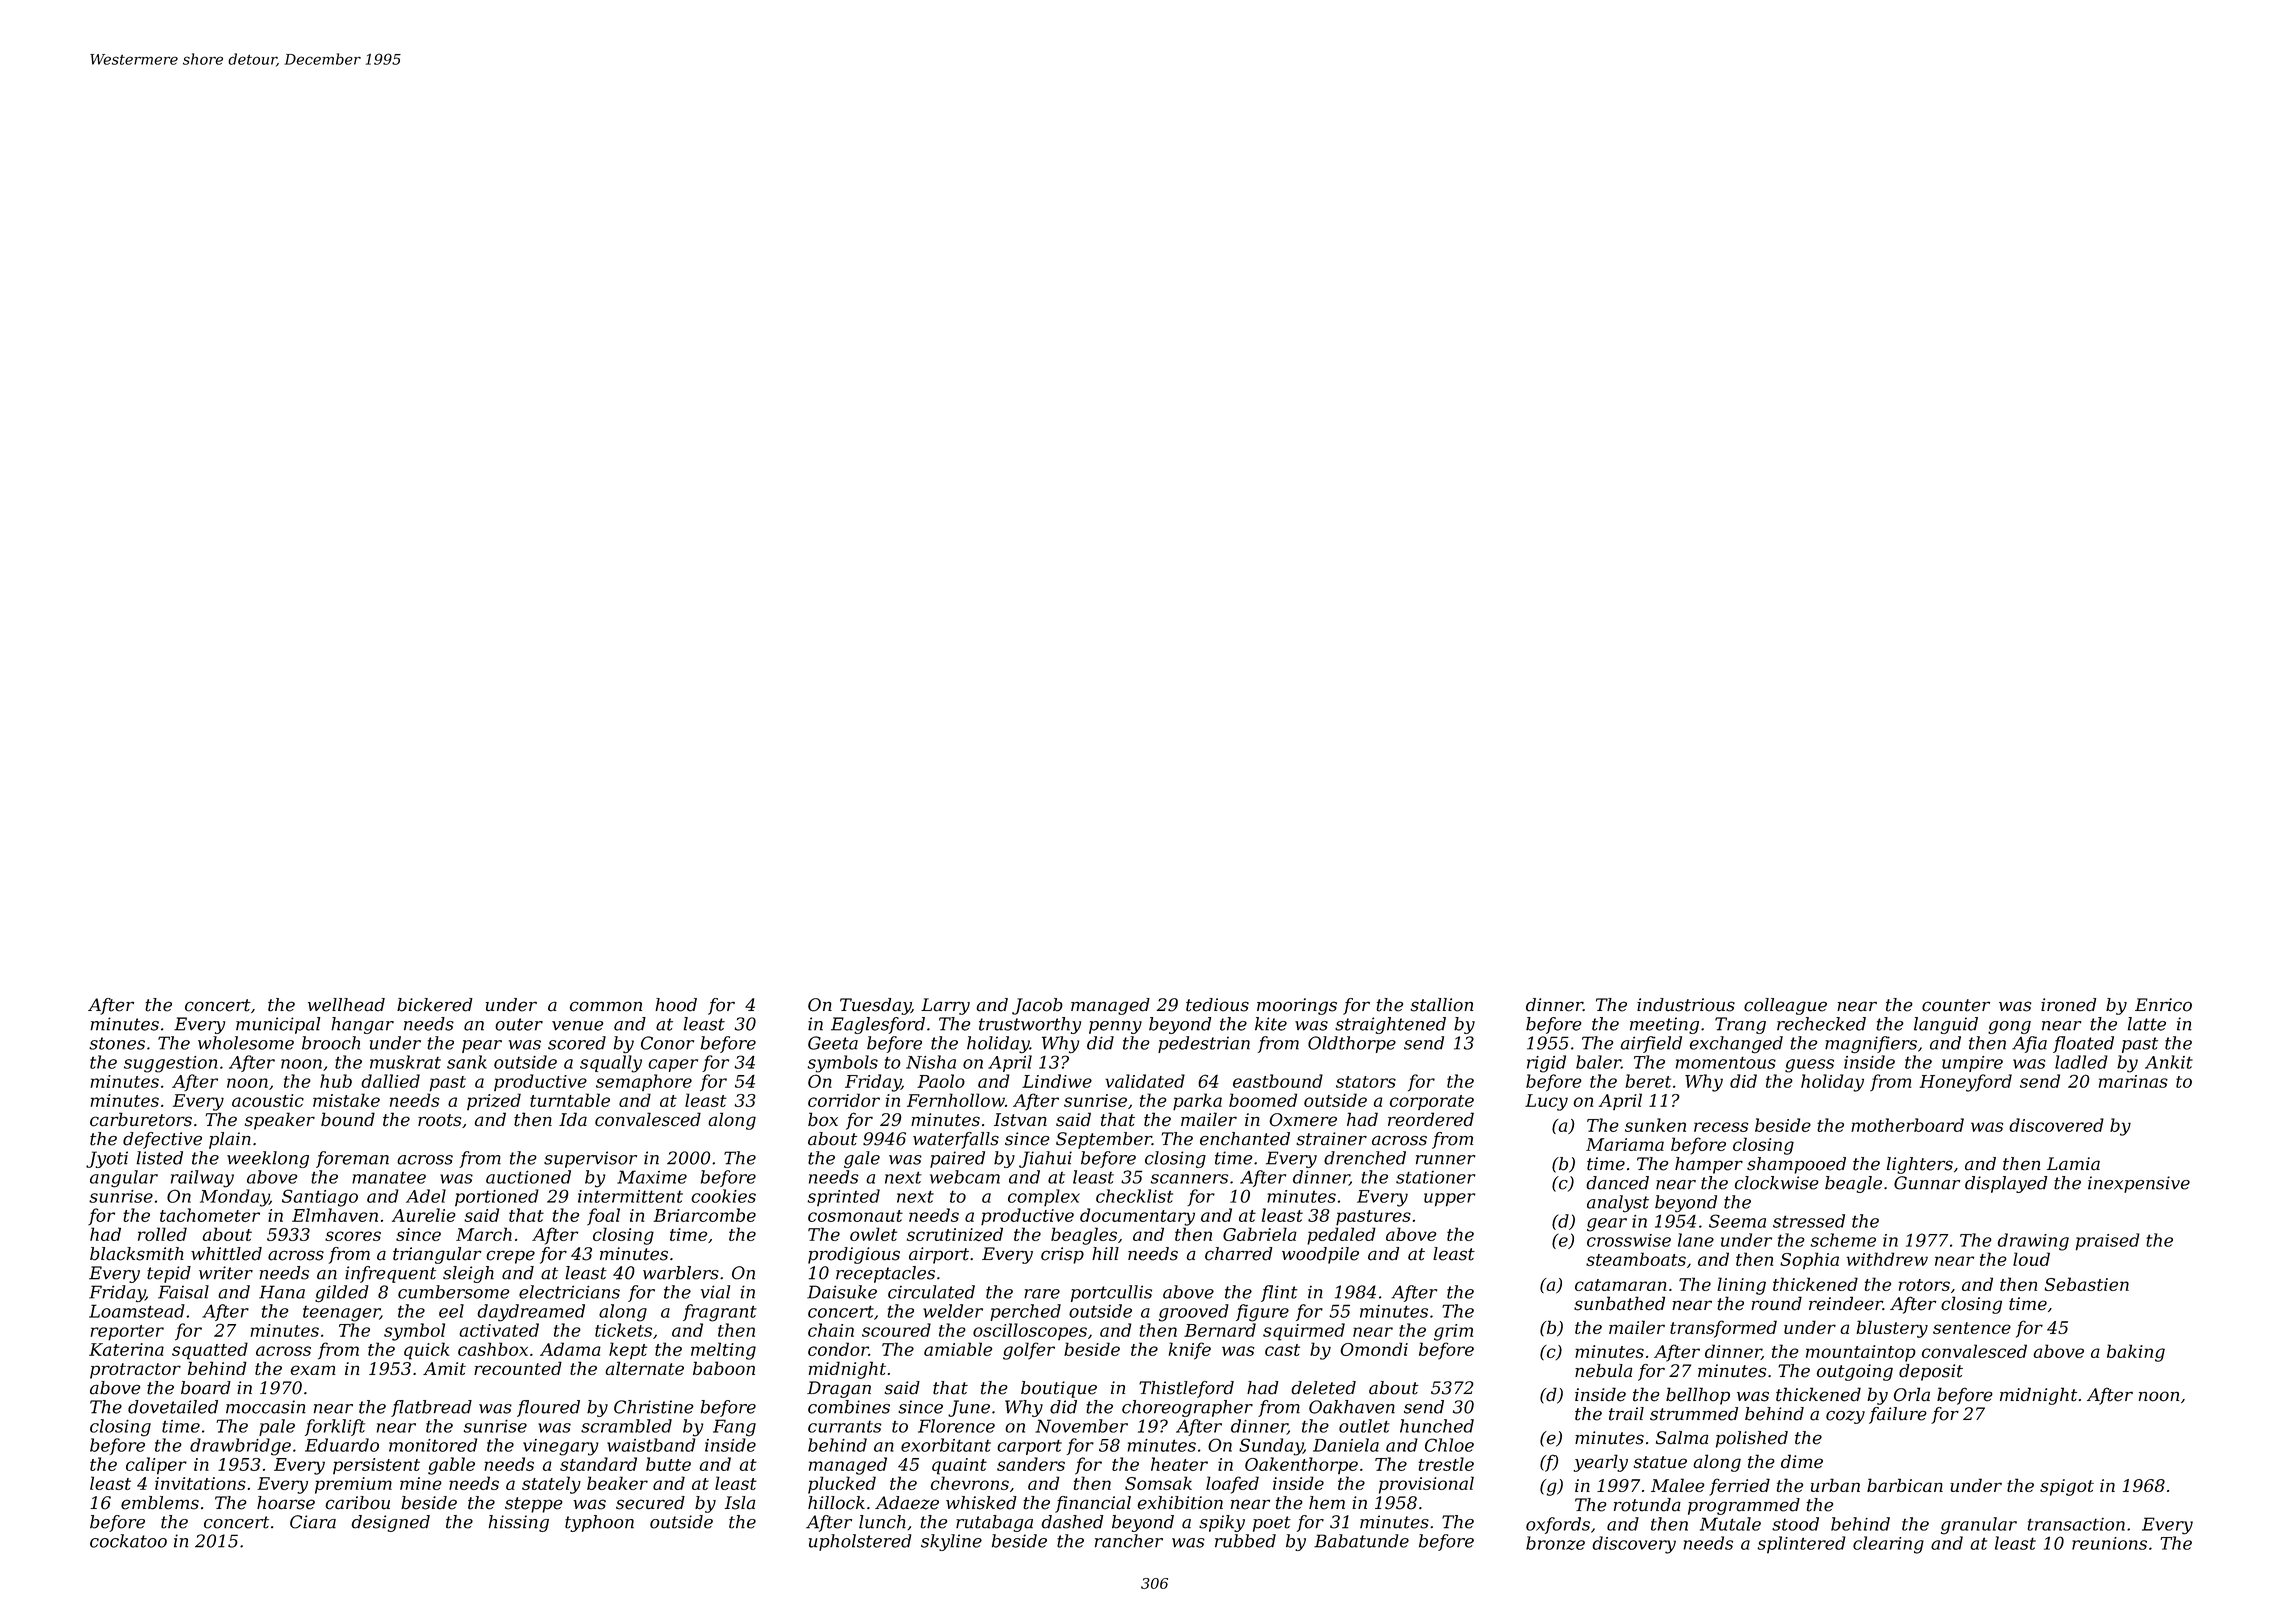  Describe the element at coordinates (842, 1485) in the page. I see `plucked` at that location.
